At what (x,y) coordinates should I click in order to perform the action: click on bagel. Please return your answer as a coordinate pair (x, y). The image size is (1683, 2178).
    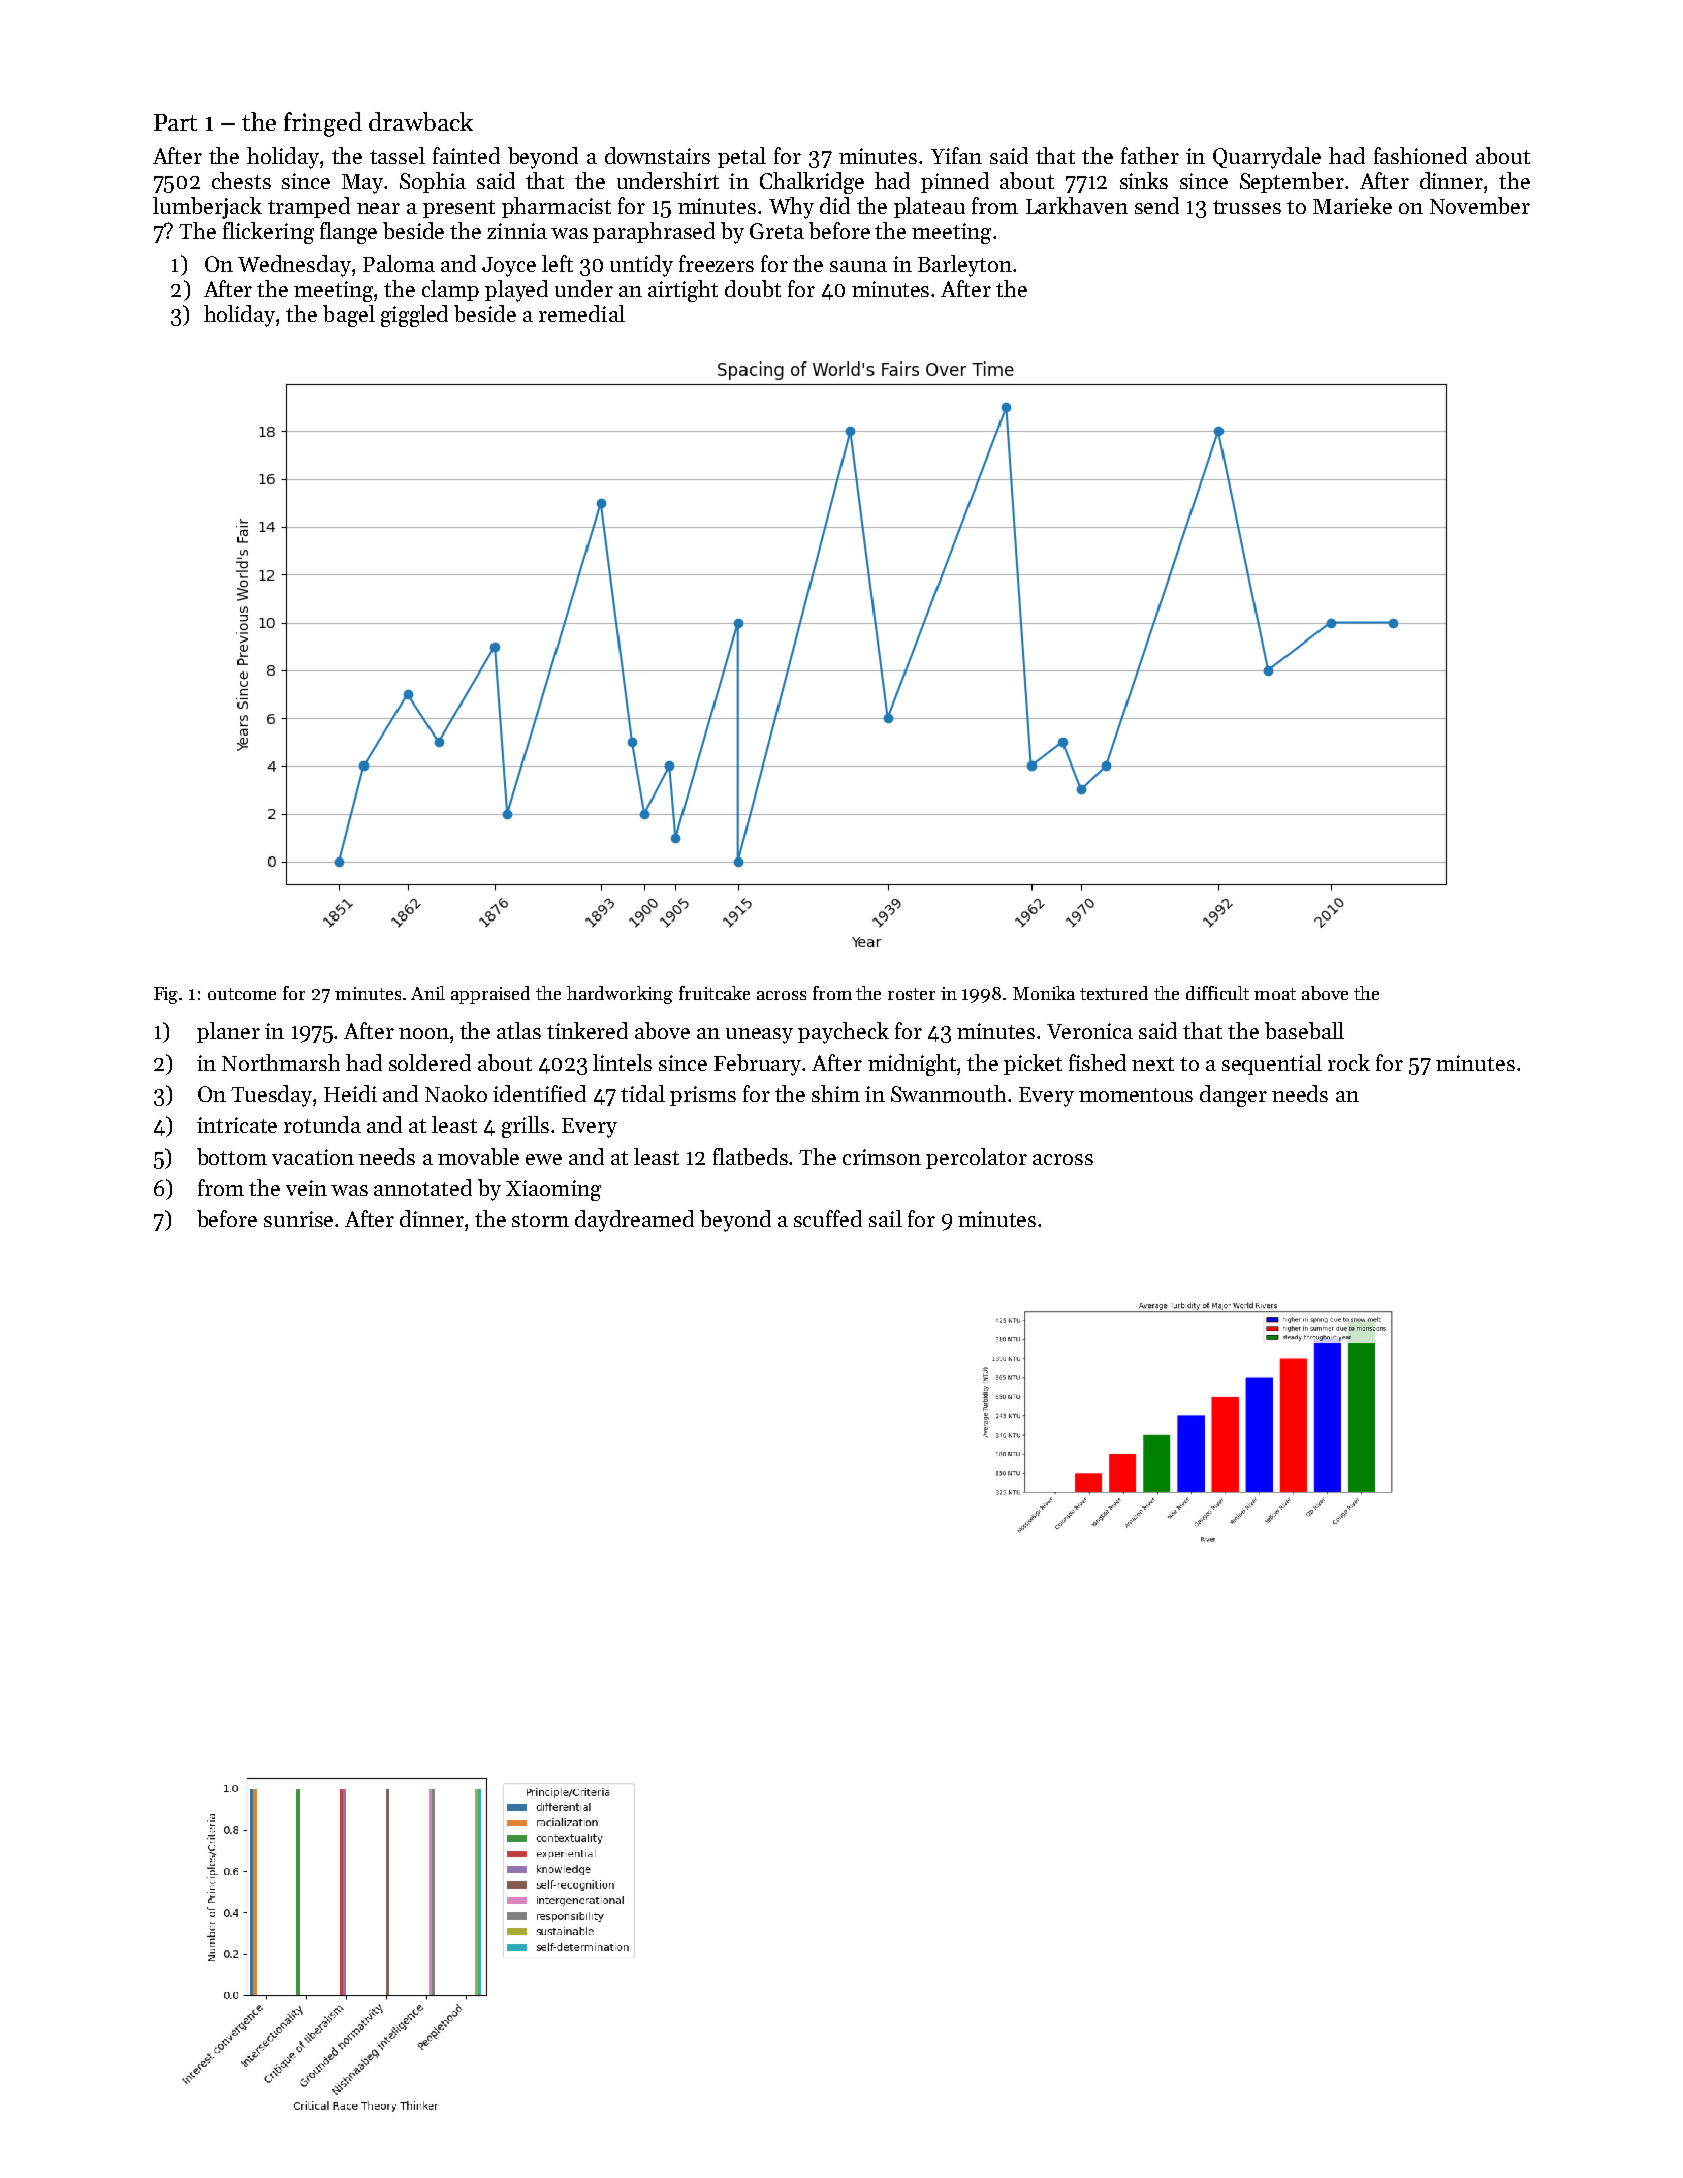
    Looking at the image, I should click on (349, 316).
